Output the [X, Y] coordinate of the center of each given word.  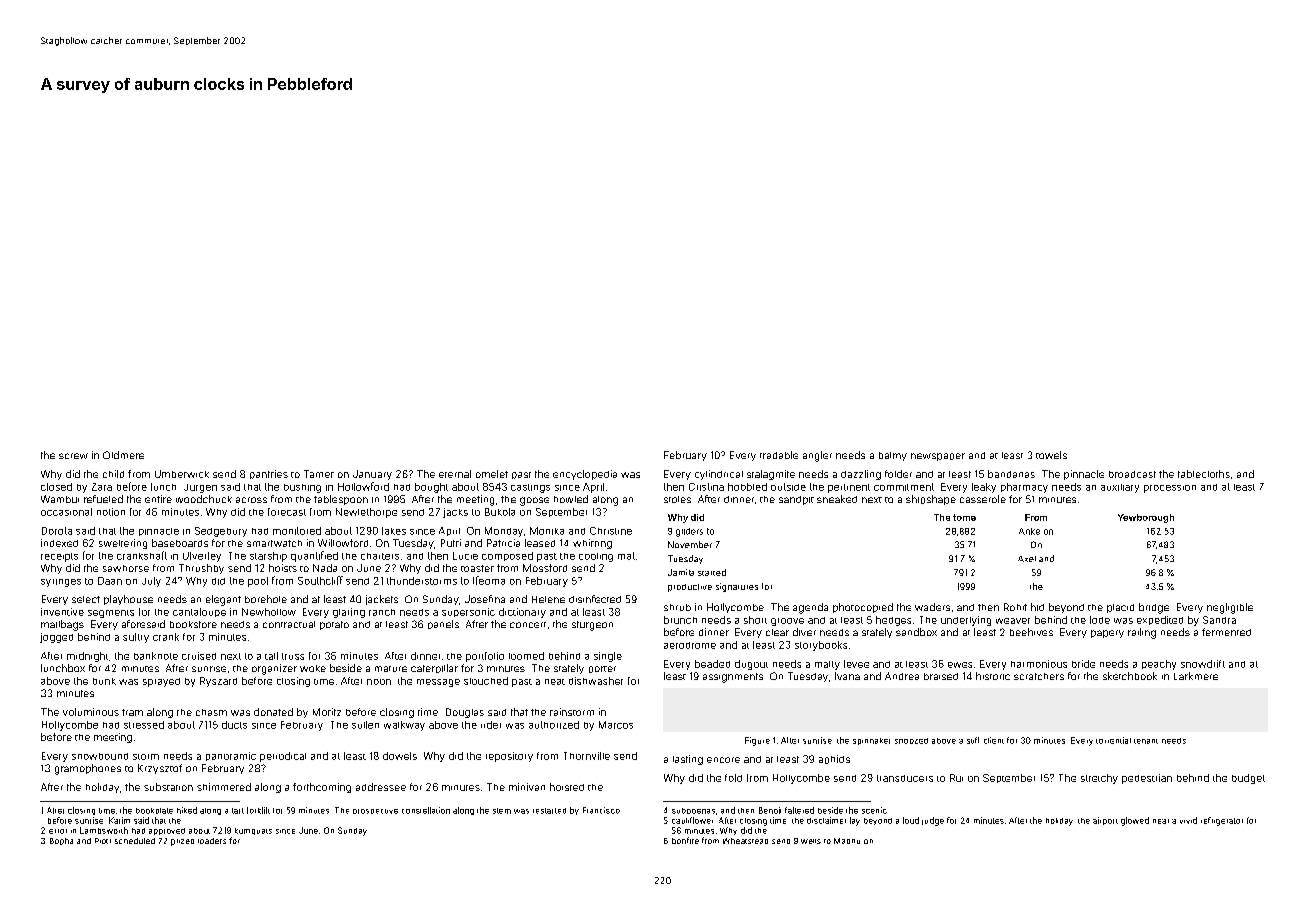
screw [73, 456]
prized [182, 842]
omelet [492, 474]
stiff [973, 740]
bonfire [685, 840]
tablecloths [1204, 474]
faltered [799, 810]
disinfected [595, 599]
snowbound [100, 756]
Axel [1027, 559]
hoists [283, 568]
